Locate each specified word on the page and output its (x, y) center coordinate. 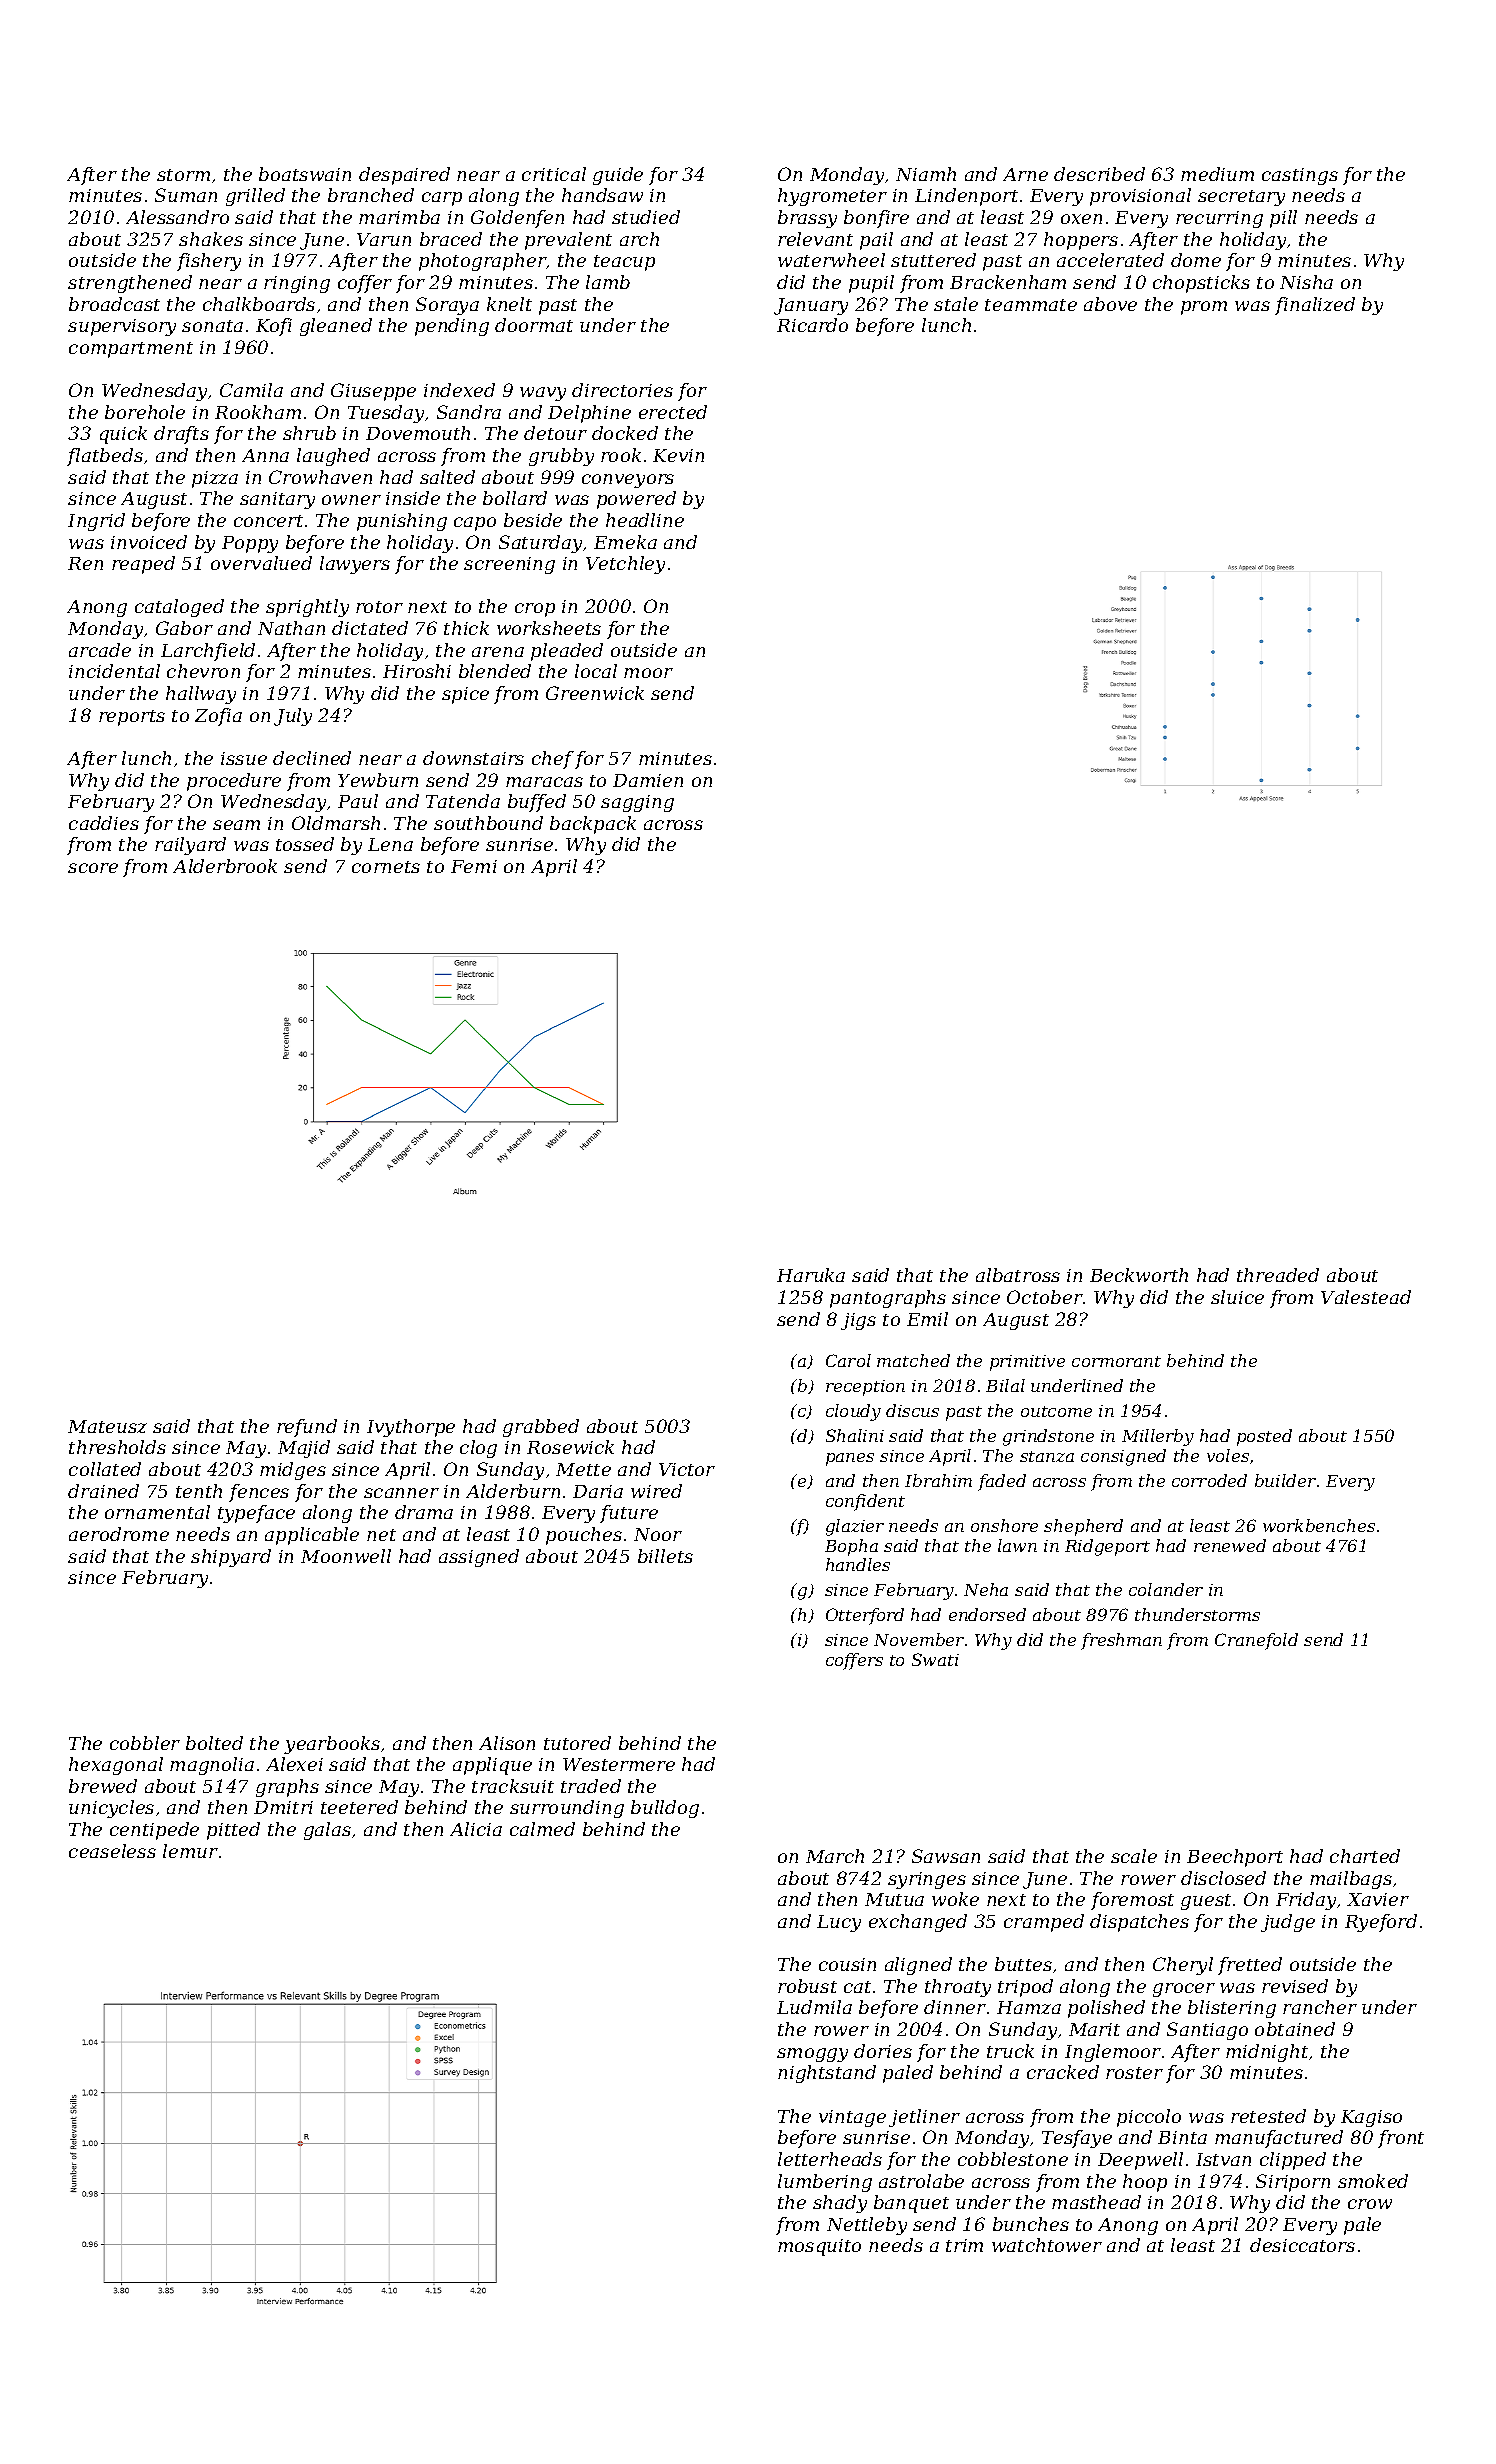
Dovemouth (418, 433)
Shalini (855, 1435)
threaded (1278, 1275)
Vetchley (625, 565)
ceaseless (112, 1851)
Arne (1025, 174)
